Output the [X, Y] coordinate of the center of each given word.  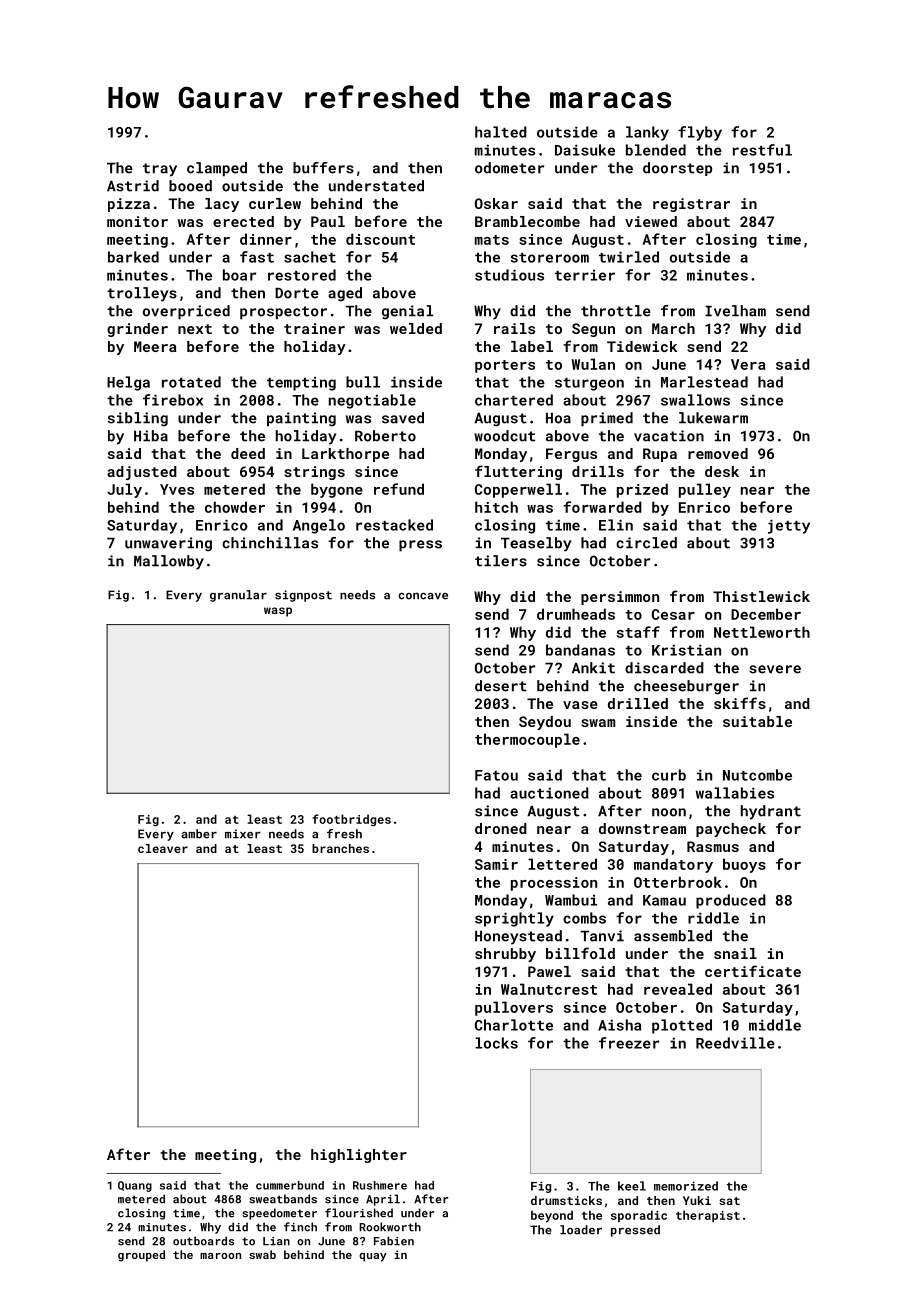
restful [762, 150]
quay [373, 1257]
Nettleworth [762, 632]
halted [501, 132]
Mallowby [169, 562]
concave [423, 596]
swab [262, 1254]
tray [160, 170]
